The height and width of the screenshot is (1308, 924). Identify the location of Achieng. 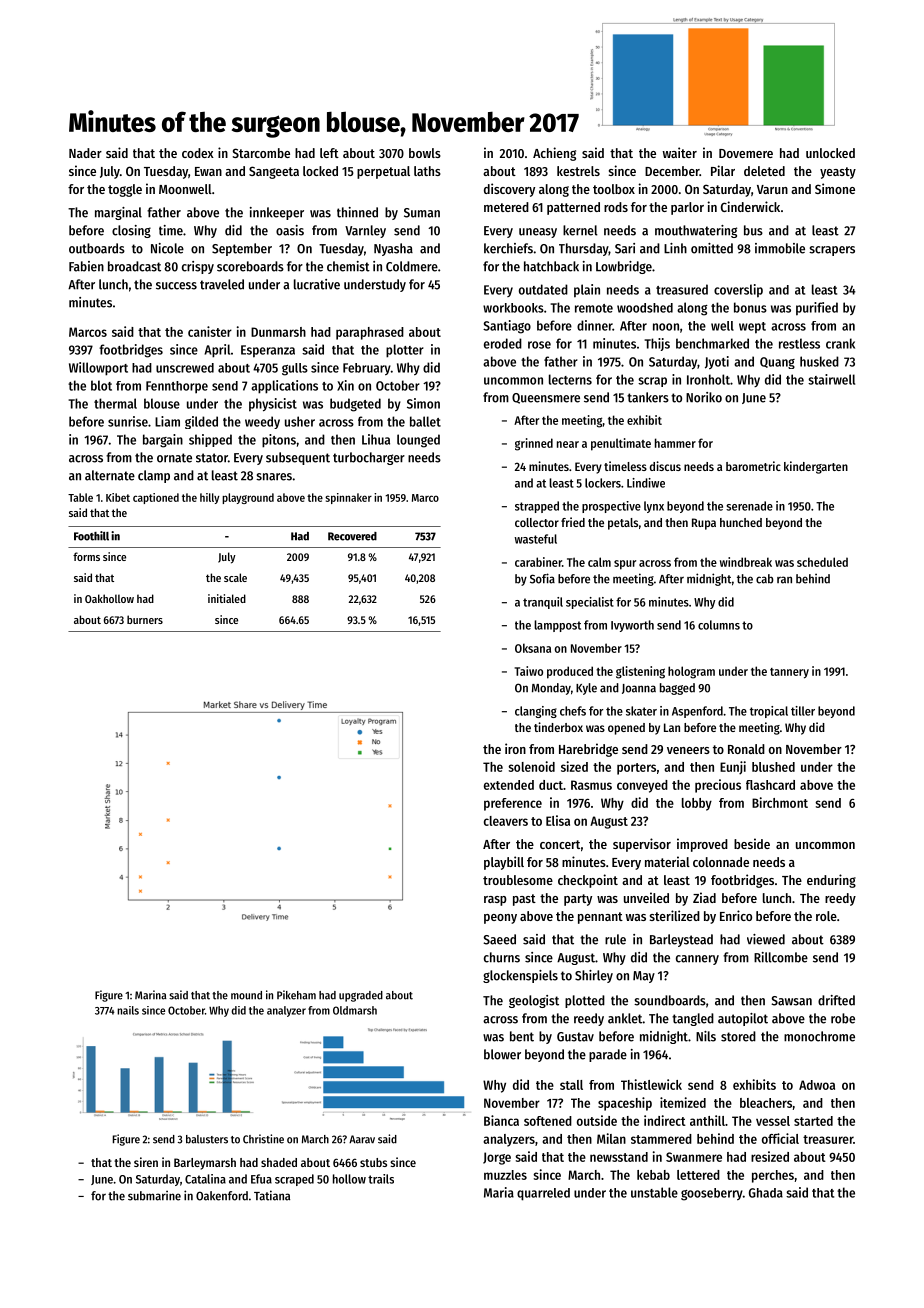
(554, 154).
